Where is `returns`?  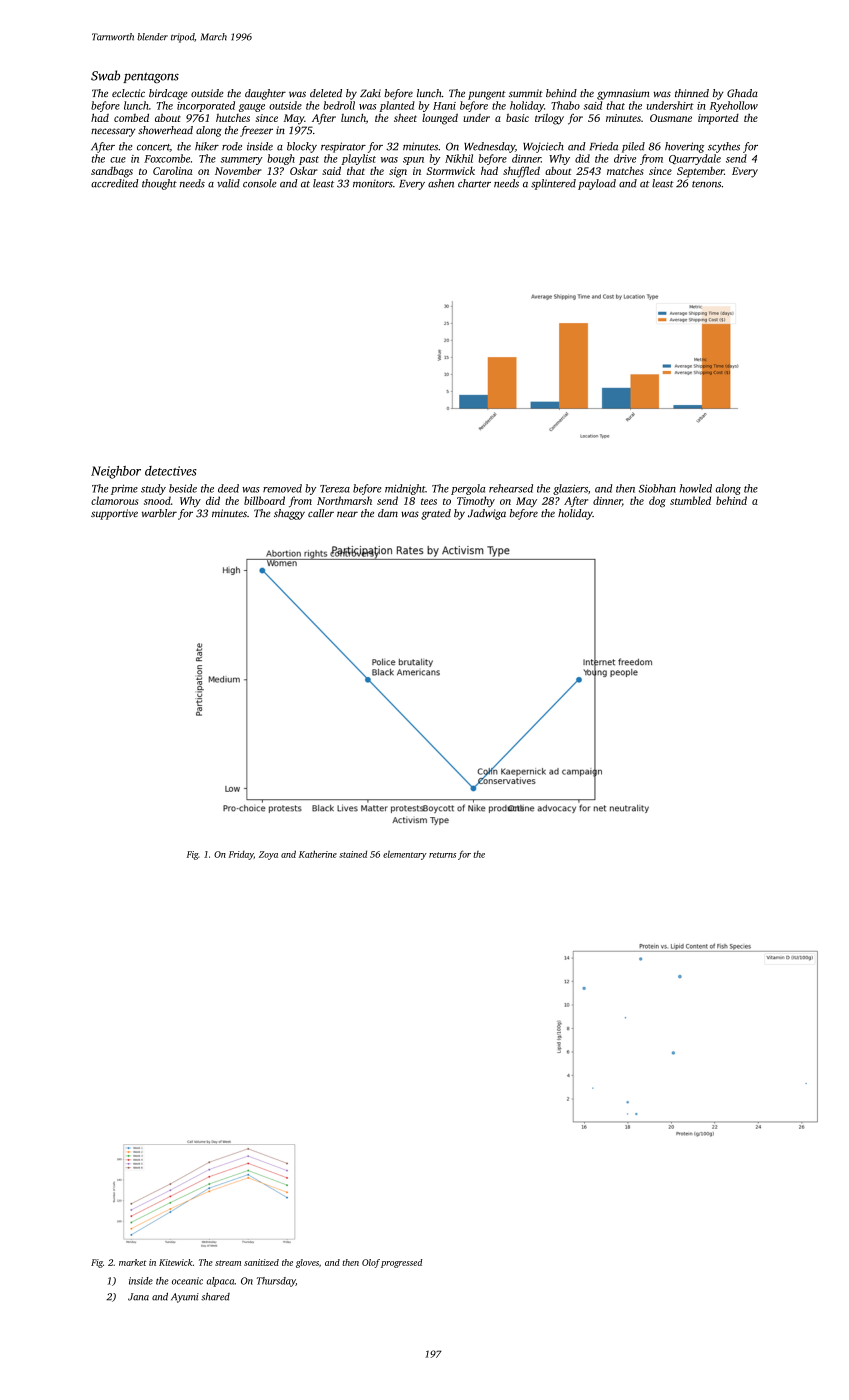 returns is located at coordinates (442, 855).
